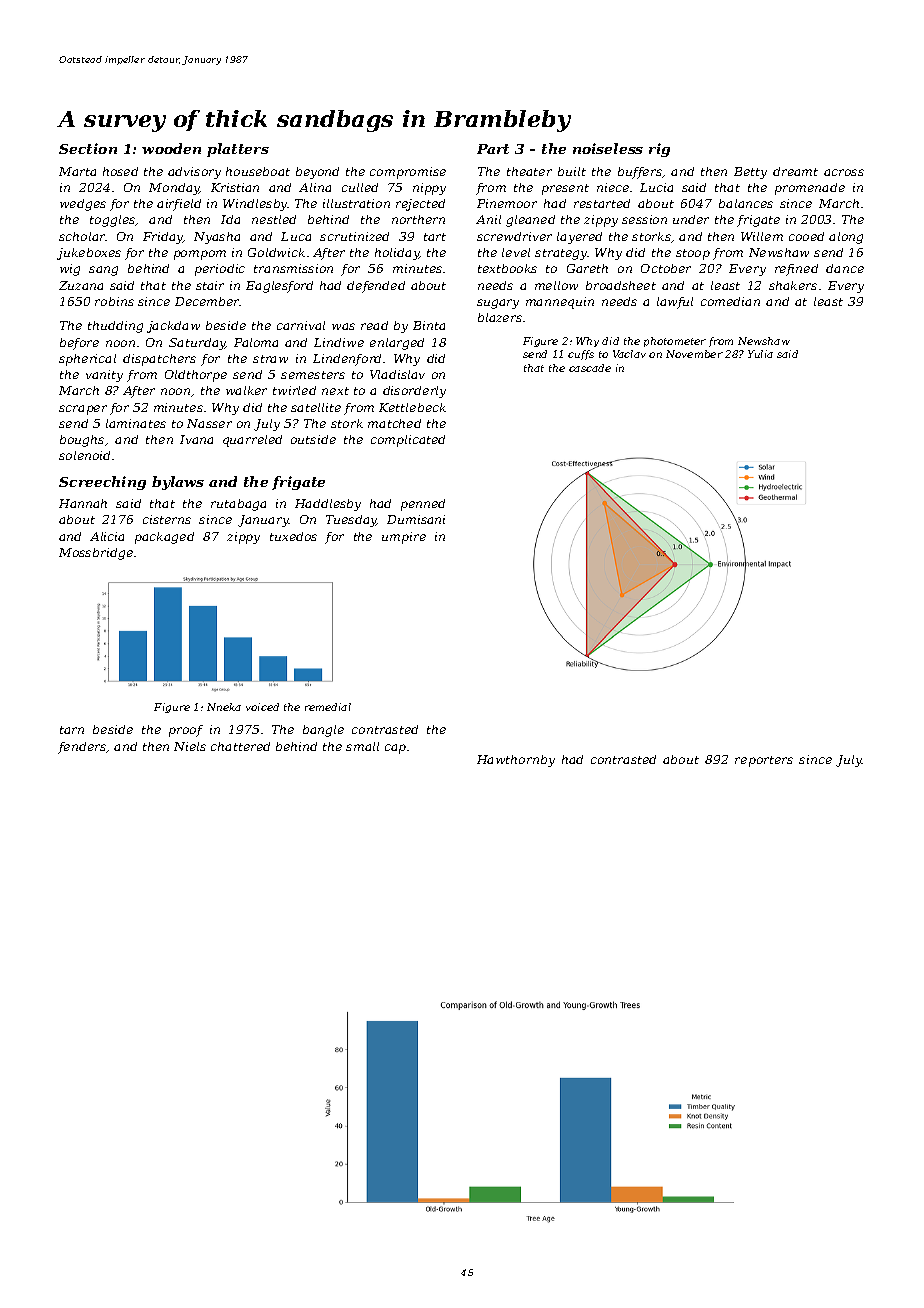  Describe the element at coordinates (72, 730) in the document. I see `tarn` at that location.
